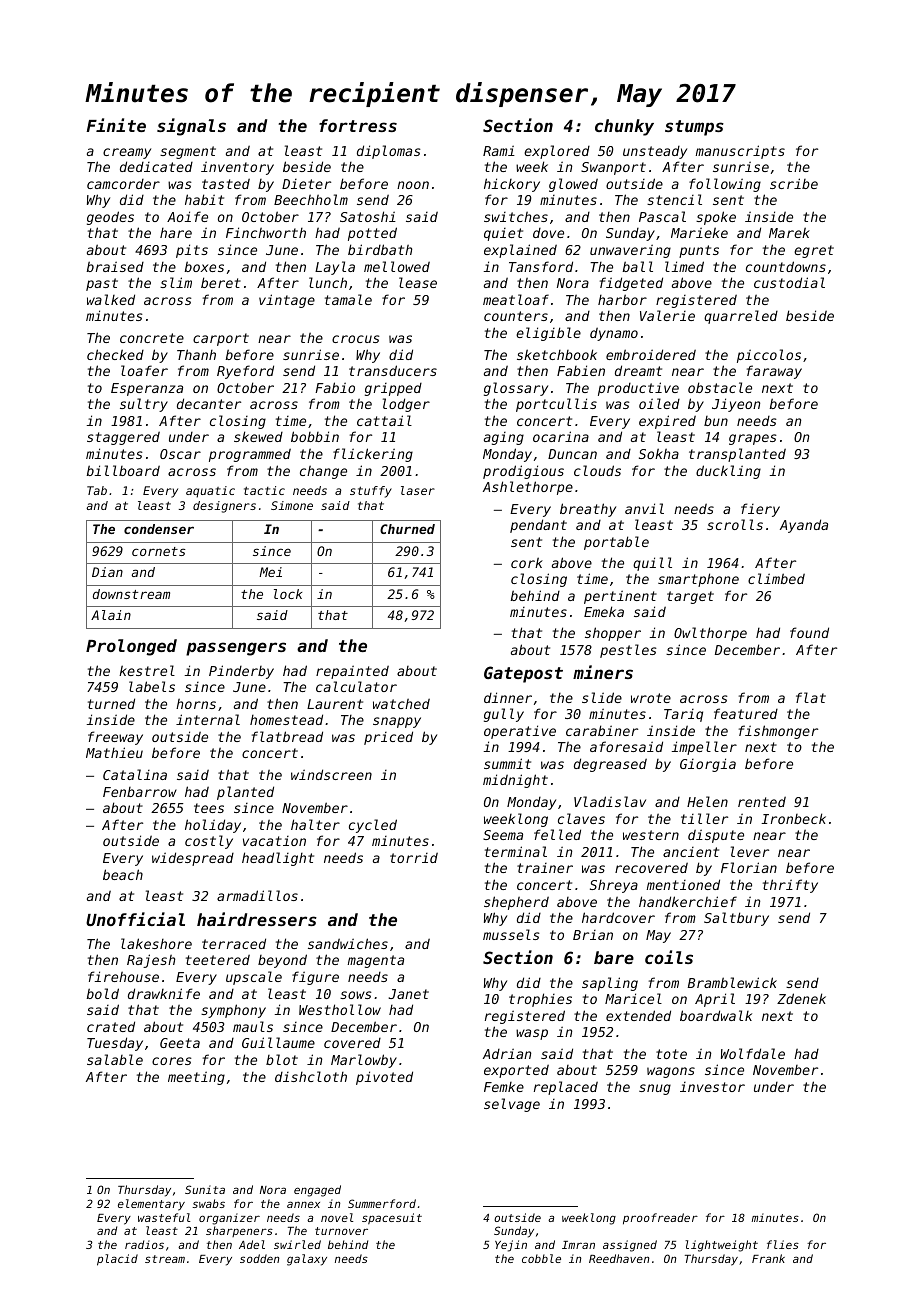  Describe the element at coordinates (725, 185) in the page. I see `following` at that location.
